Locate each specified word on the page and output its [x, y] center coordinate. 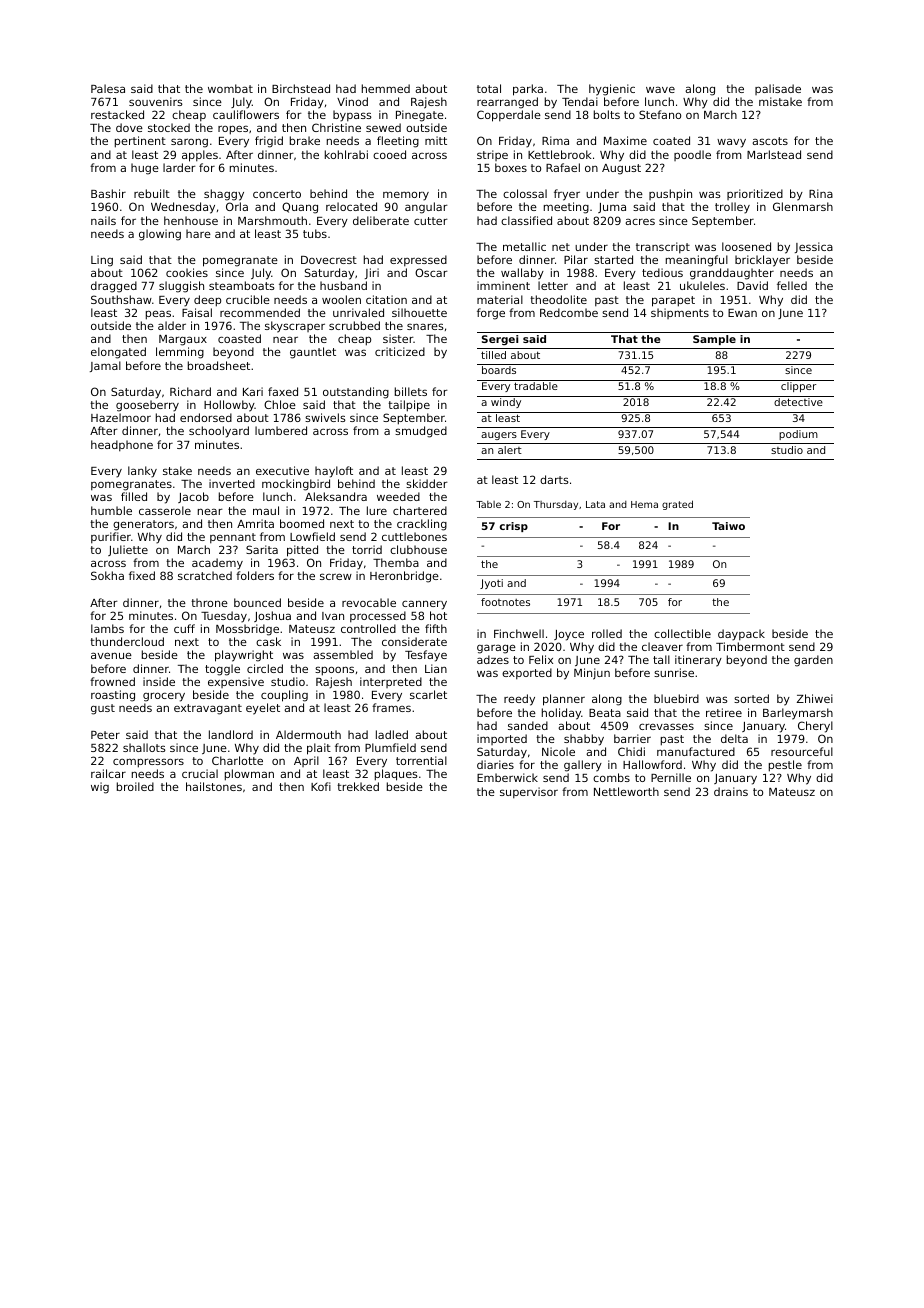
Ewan [742, 313]
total [489, 88]
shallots [144, 747]
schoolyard [219, 432]
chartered [420, 510]
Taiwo [728, 526]
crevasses [666, 726]
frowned [112, 681]
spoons [334, 671]
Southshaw [121, 299]
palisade [778, 89]
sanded [528, 725]
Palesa [108, 88]
